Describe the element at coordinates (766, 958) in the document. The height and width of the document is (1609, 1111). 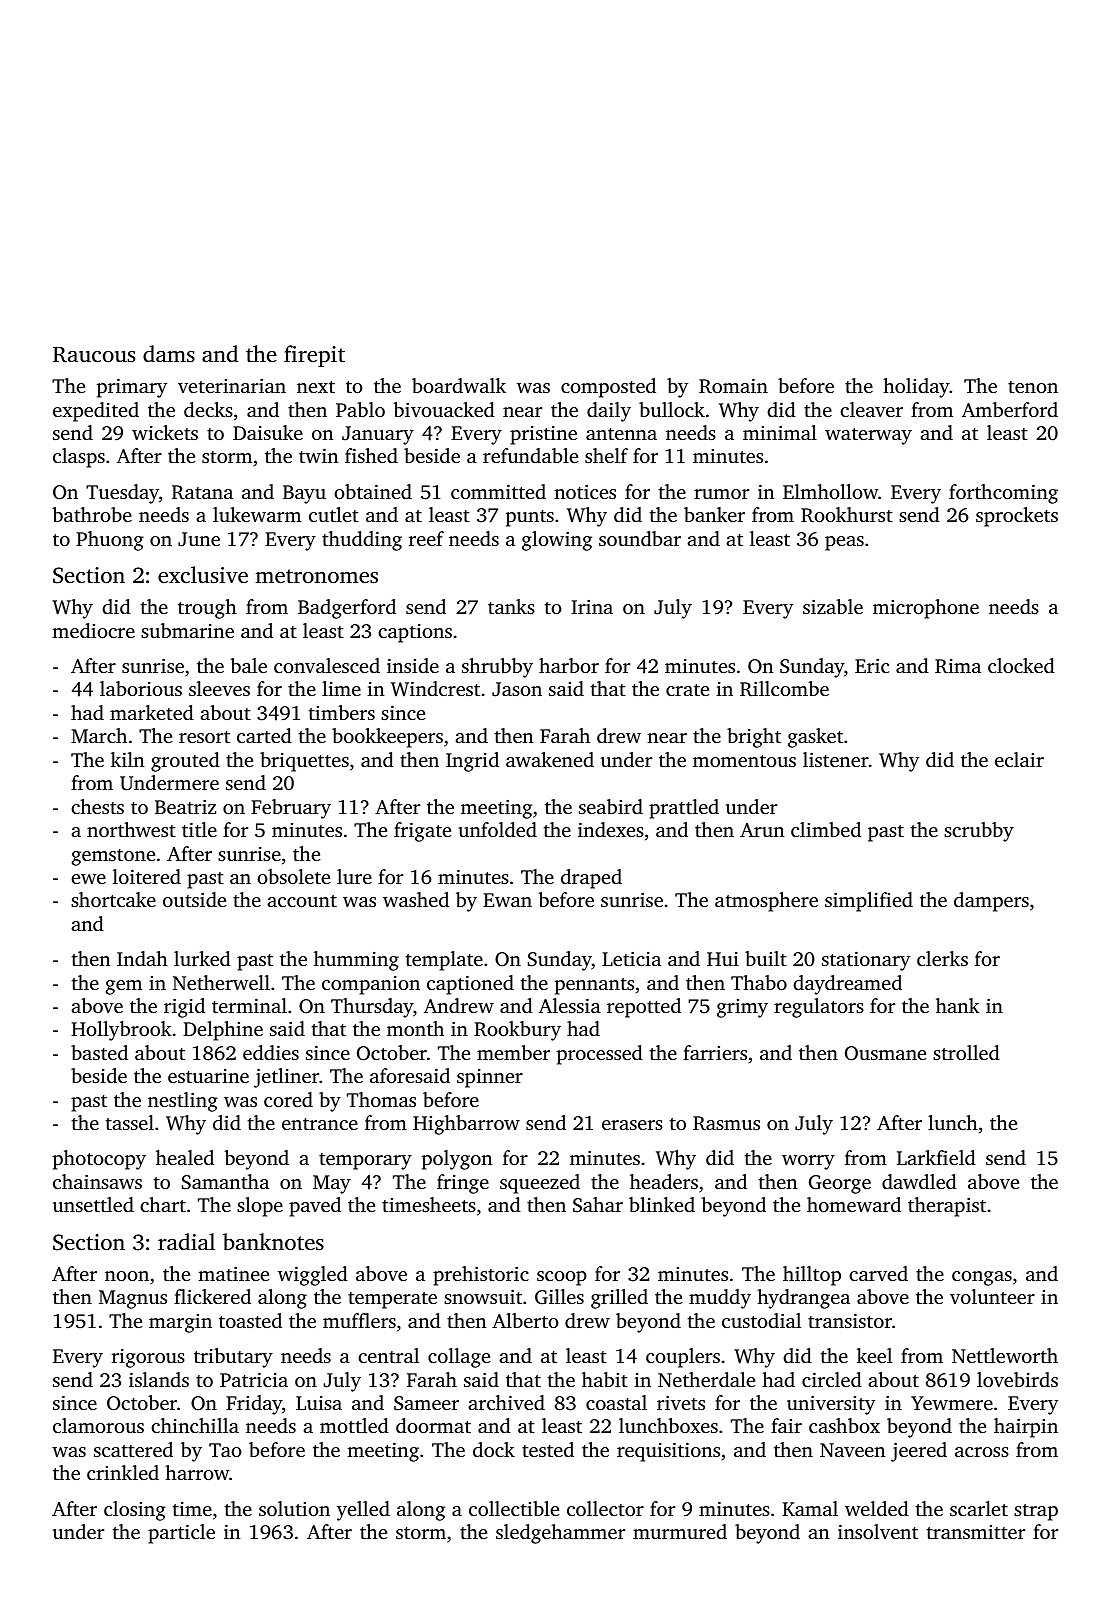
I see `built` at that location.
